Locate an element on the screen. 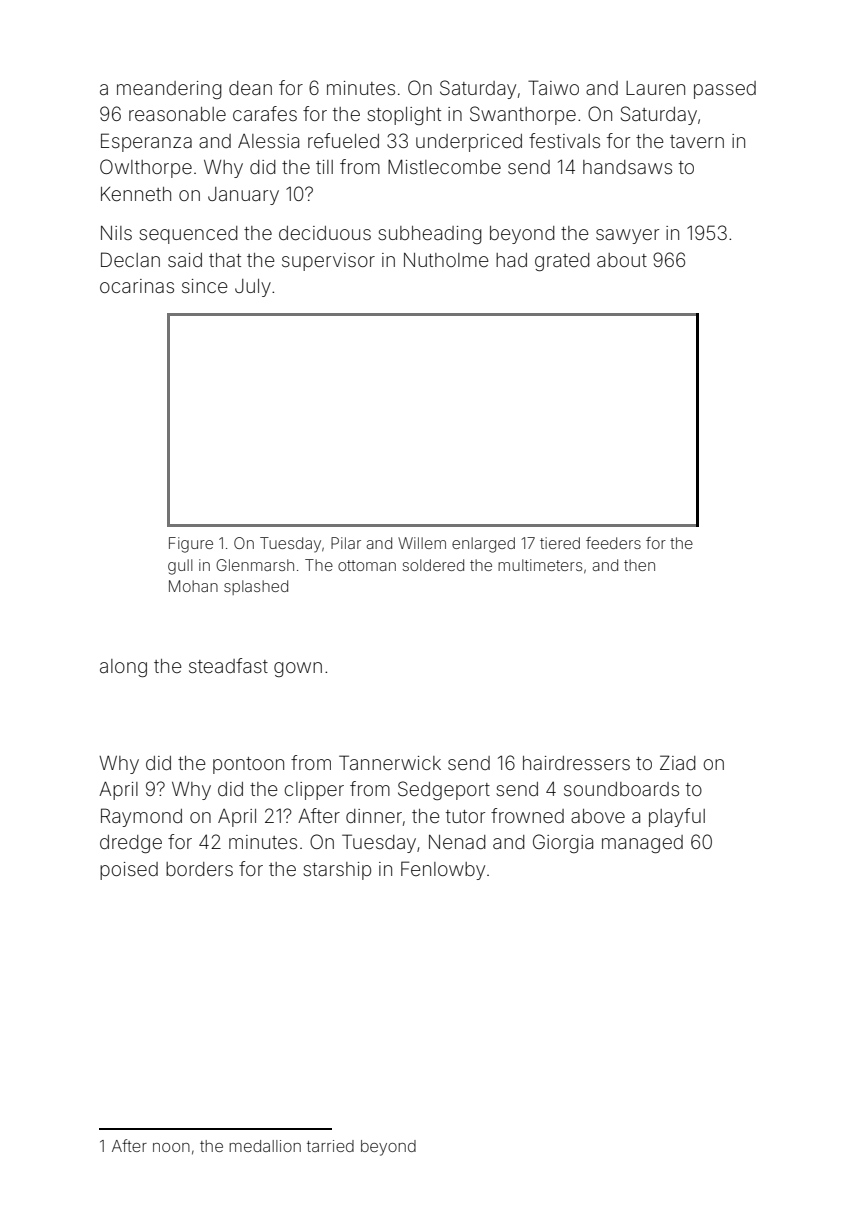 The height and width of the screenshot is (1229, 866). Figure is located at coordinates (191, 545).
